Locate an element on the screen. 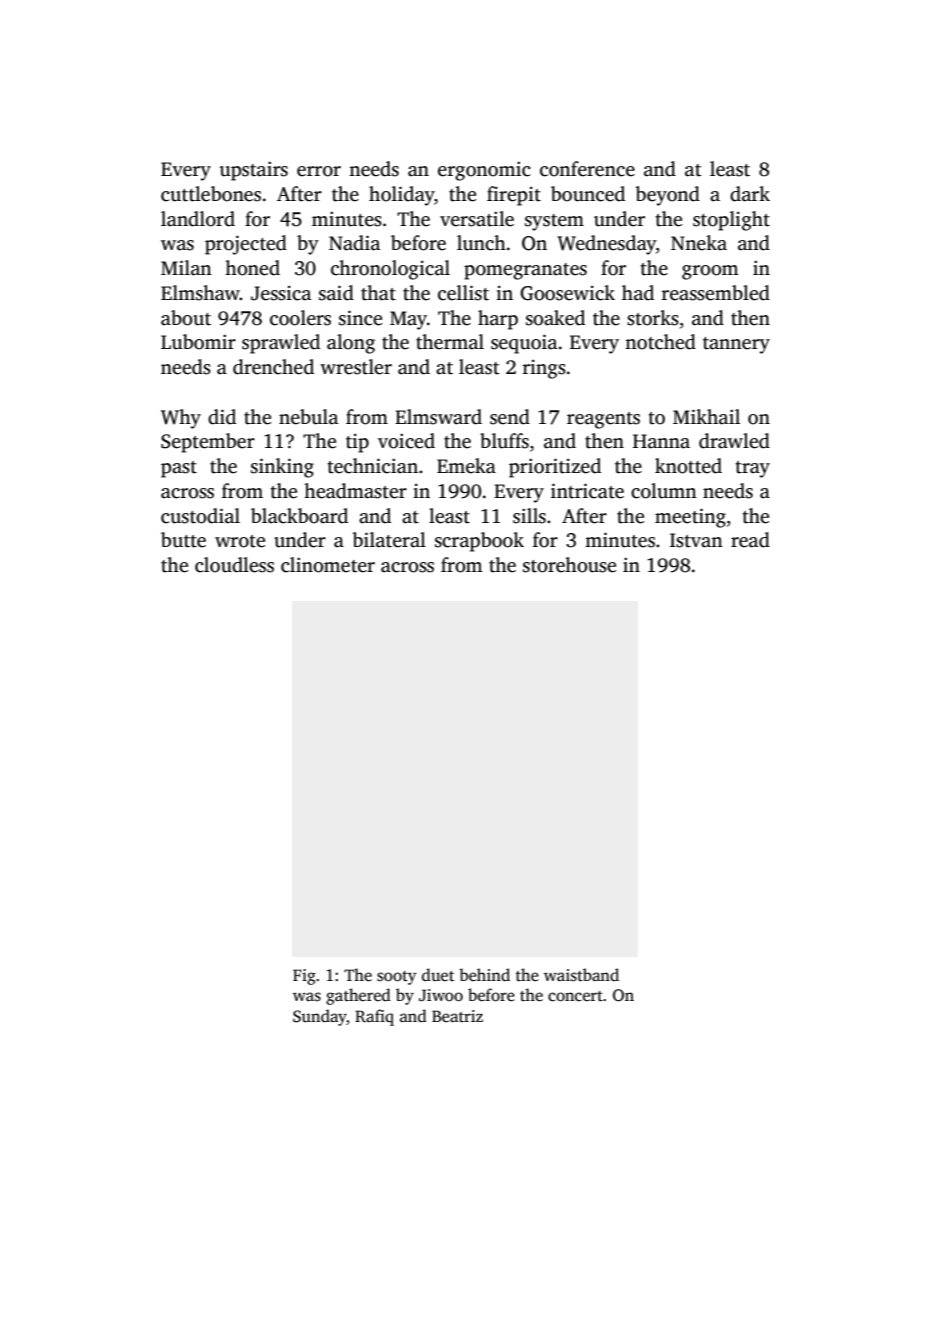  upstairs is located at coordinates (254, 171).
